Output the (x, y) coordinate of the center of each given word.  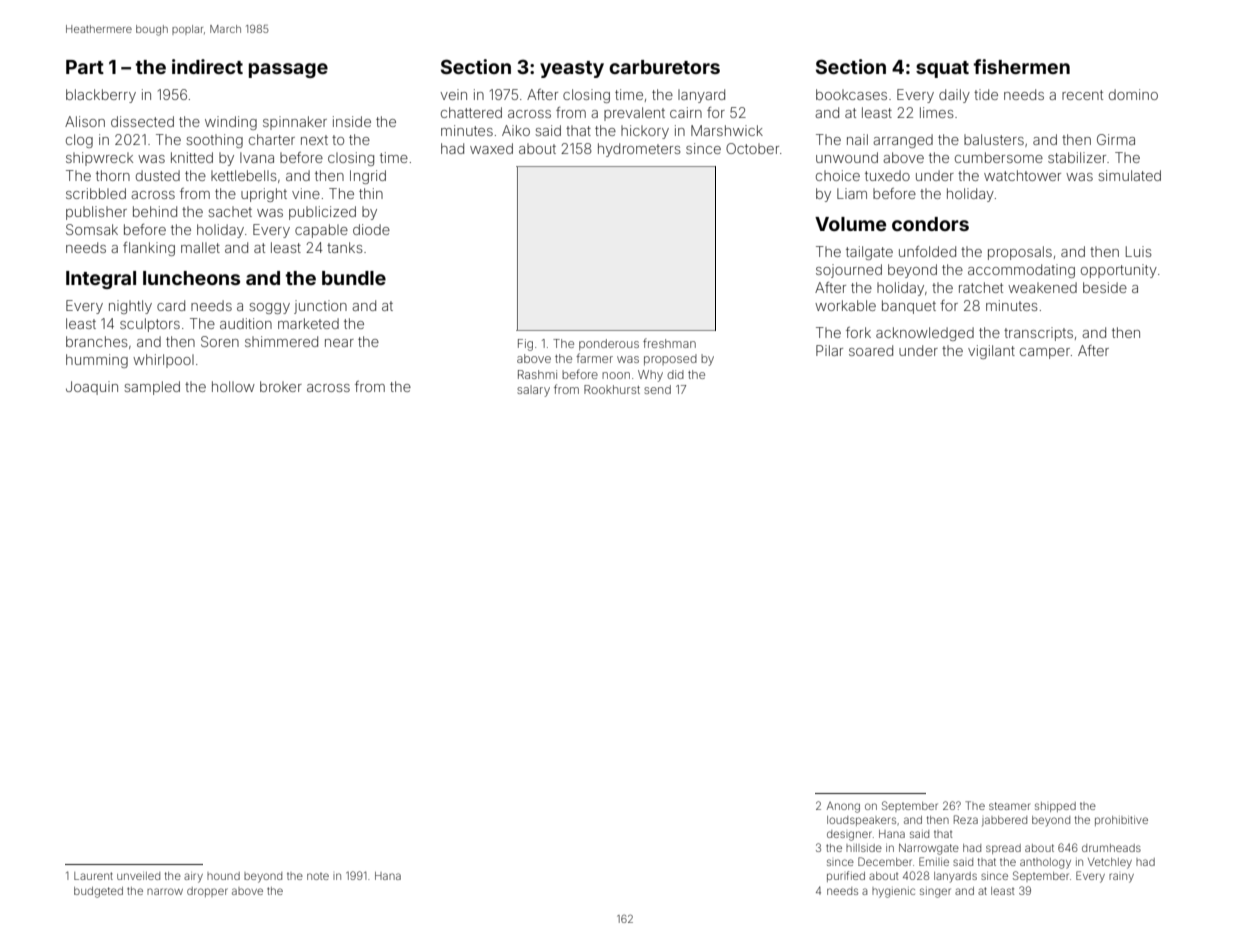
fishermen (1022, 66)
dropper (207, 892)
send (657, 389)
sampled (152, 388)
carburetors (664, 67)
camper (1045, 353)
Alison (85, 121)
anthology (1045, 863)
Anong (843, 807)
